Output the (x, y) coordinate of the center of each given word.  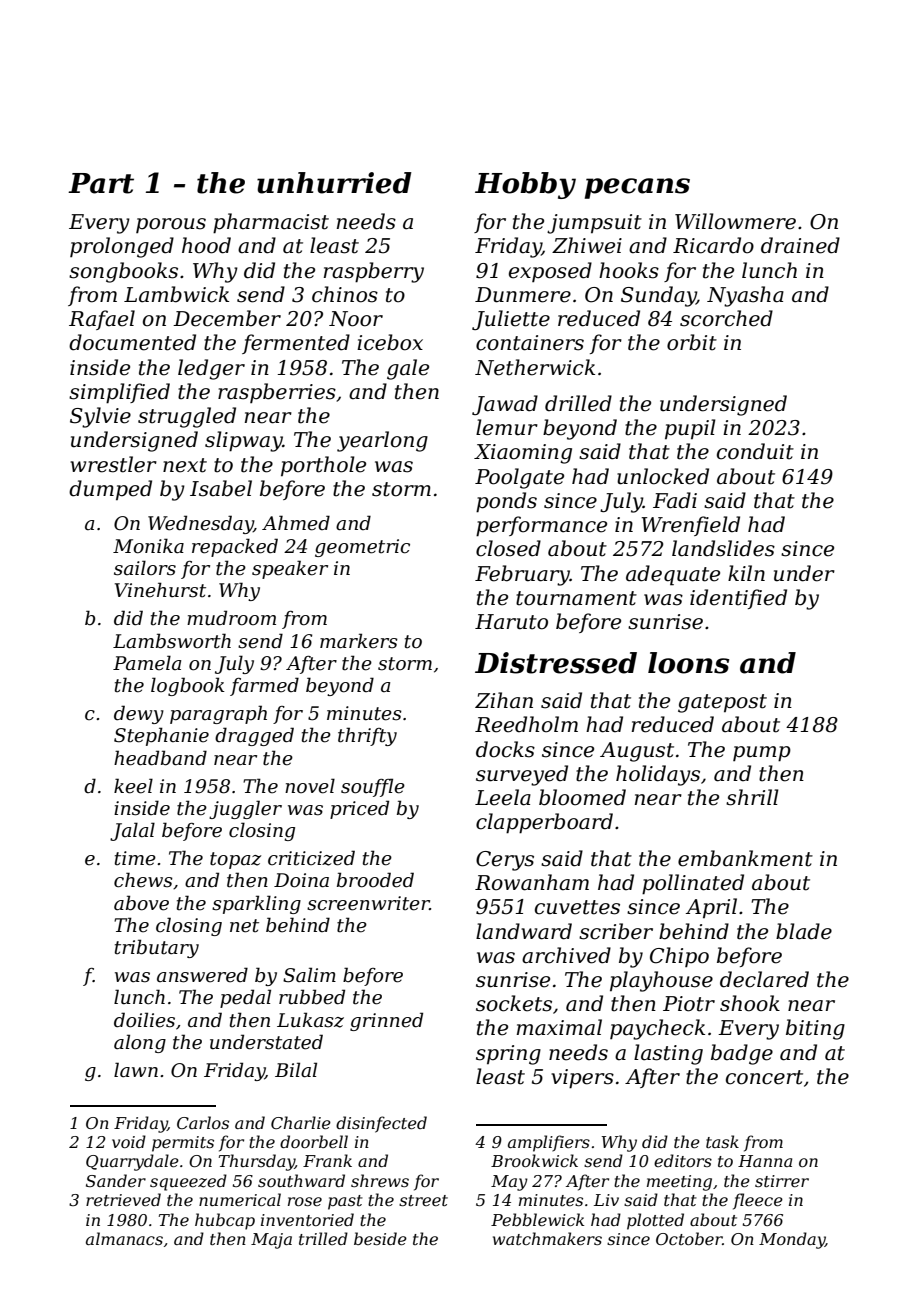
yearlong (382, 441)
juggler (245, 809)
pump (762, 754)
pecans (637, 188)
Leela (503, 797)
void (129, 1141)
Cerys (505, 861)
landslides (723, 548)
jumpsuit (594, 224)
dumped (110, 490)
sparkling (256, 904)
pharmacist (271, 223)
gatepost (722, 703)
